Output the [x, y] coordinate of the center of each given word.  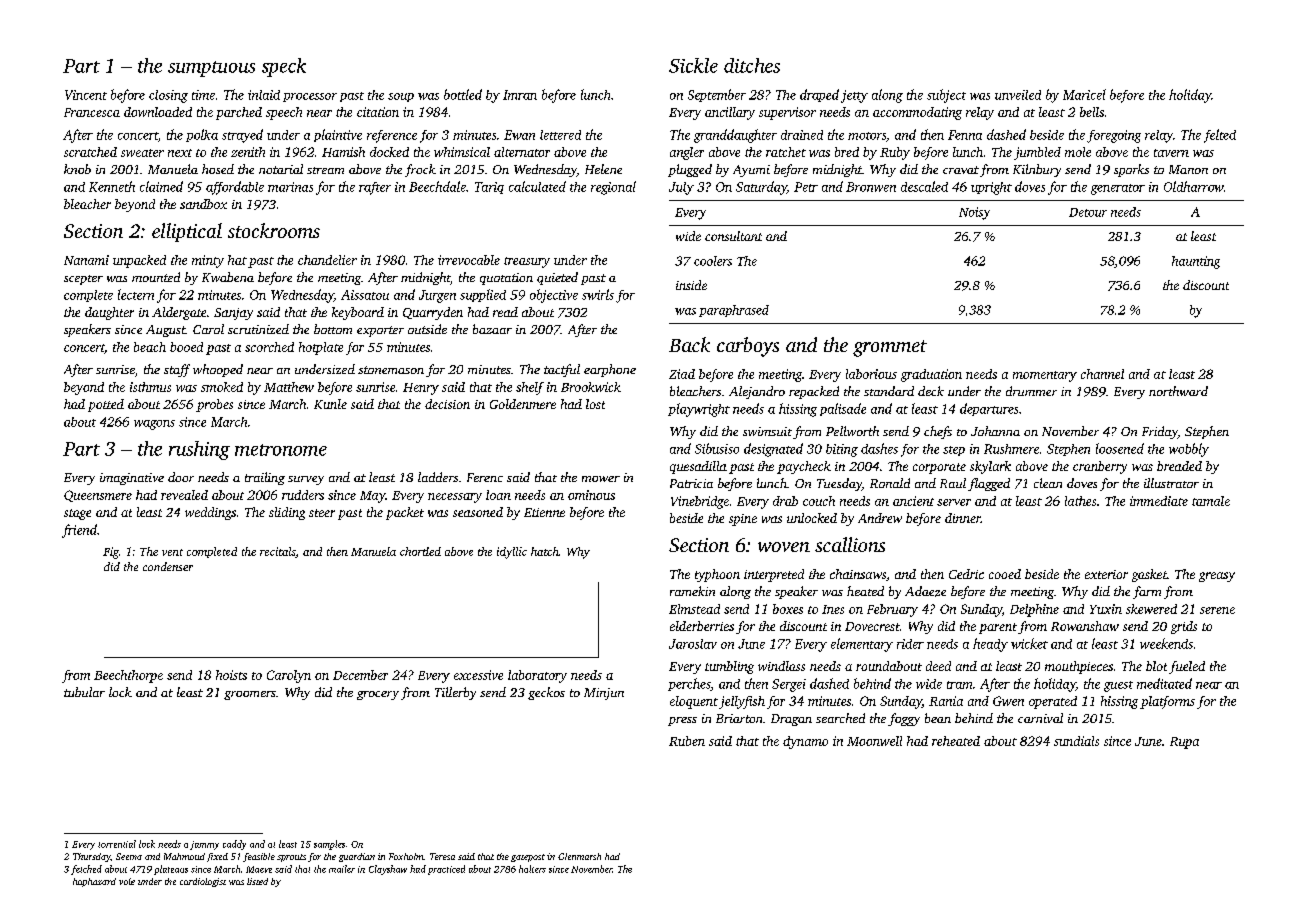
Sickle [693, 65]
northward [1178, 391]
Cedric [966, 574]
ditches [752, 65]
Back [689, 344]
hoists [231, 675]
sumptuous [211, 69]
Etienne [544, 512]
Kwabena [228, 277]
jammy [204, 845]
